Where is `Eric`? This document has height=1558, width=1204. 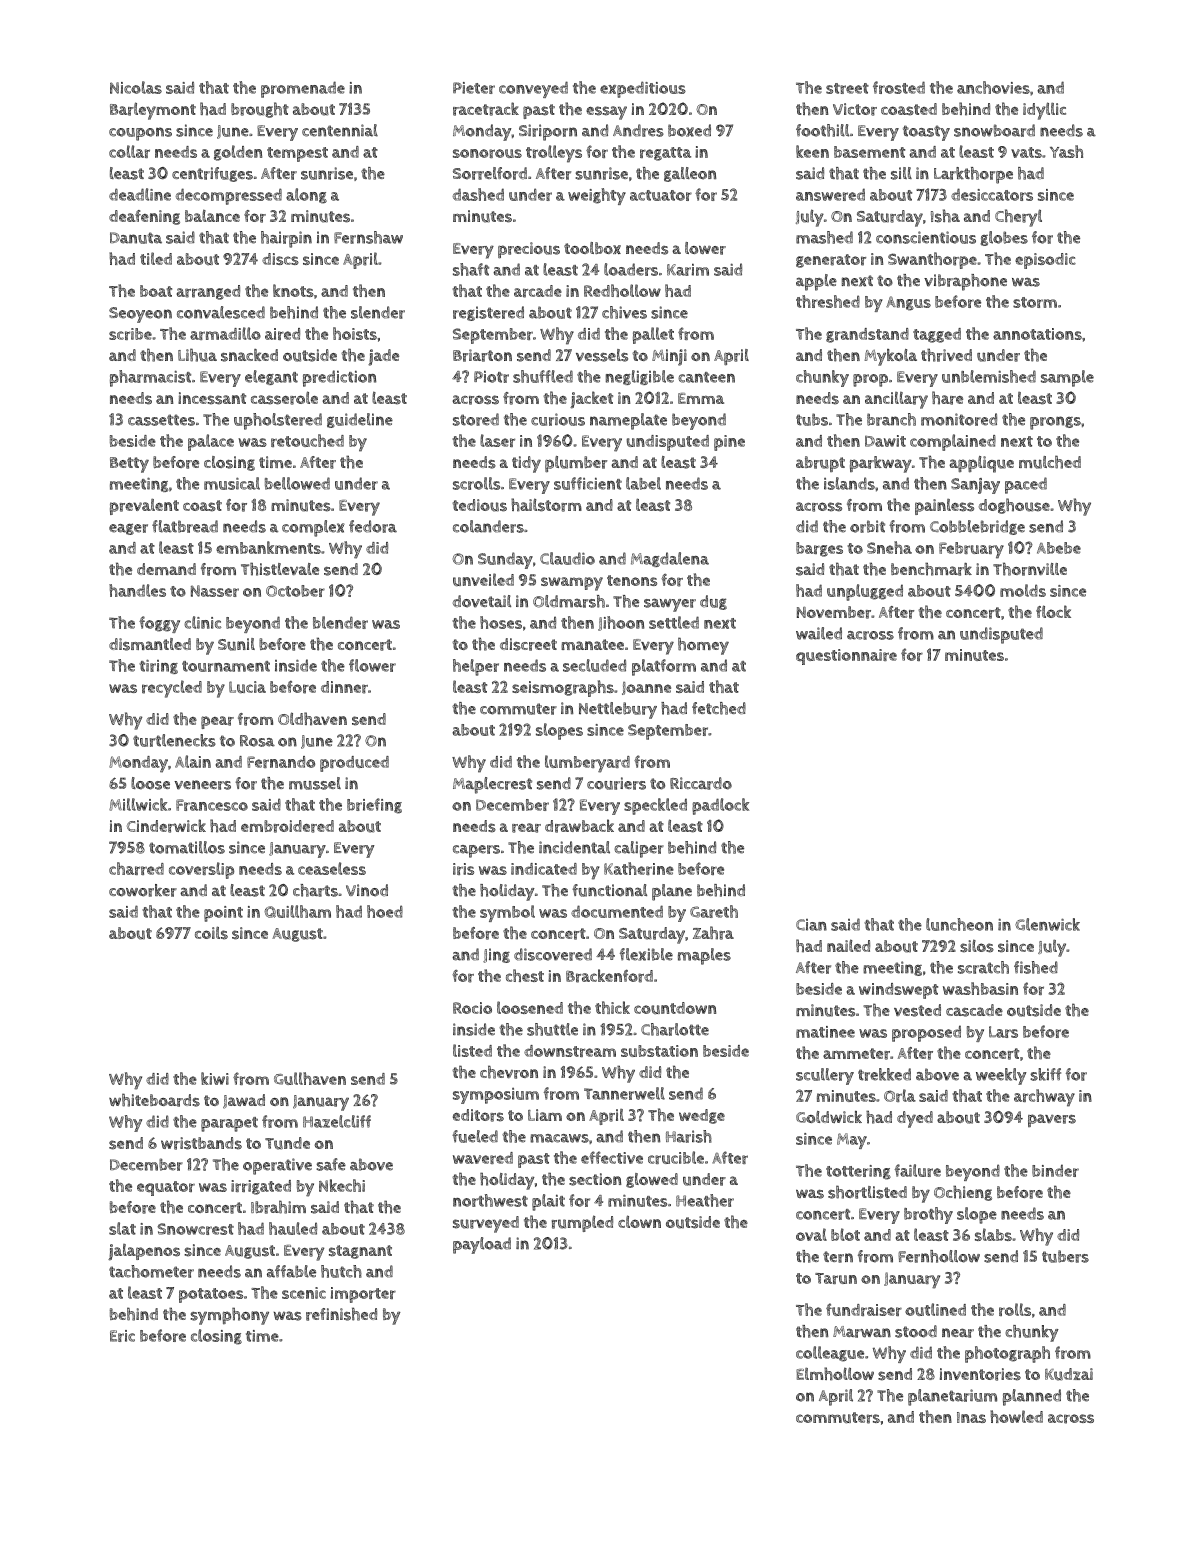
Eric is located at coordinates (122, 1336).
